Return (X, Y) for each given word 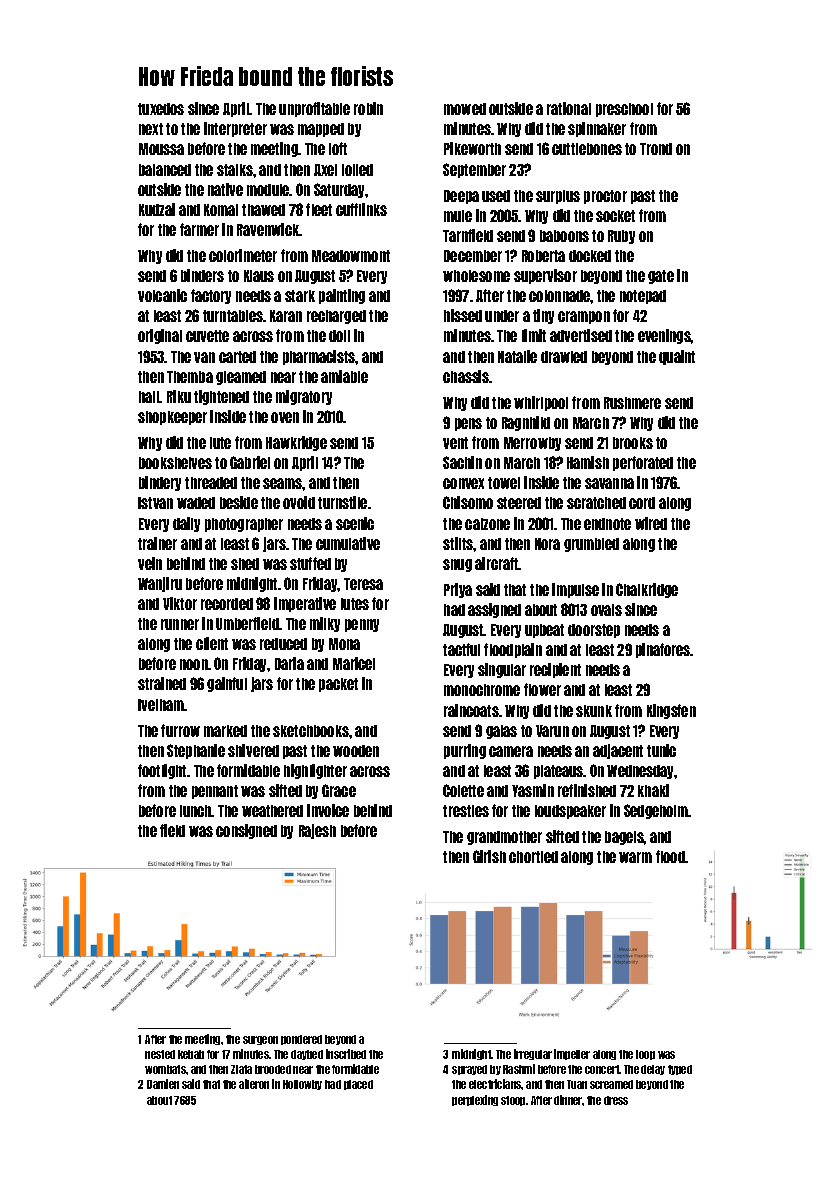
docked (590, 256)
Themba (190, 377)
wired (651, 523)
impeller (572, 1054)
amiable (344, 376)
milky (325, 624)
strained (162, 683)
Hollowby (302, 1085)
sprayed (469, 1070)
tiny (543, 316)
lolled (357, 170)
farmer (199, 229)
